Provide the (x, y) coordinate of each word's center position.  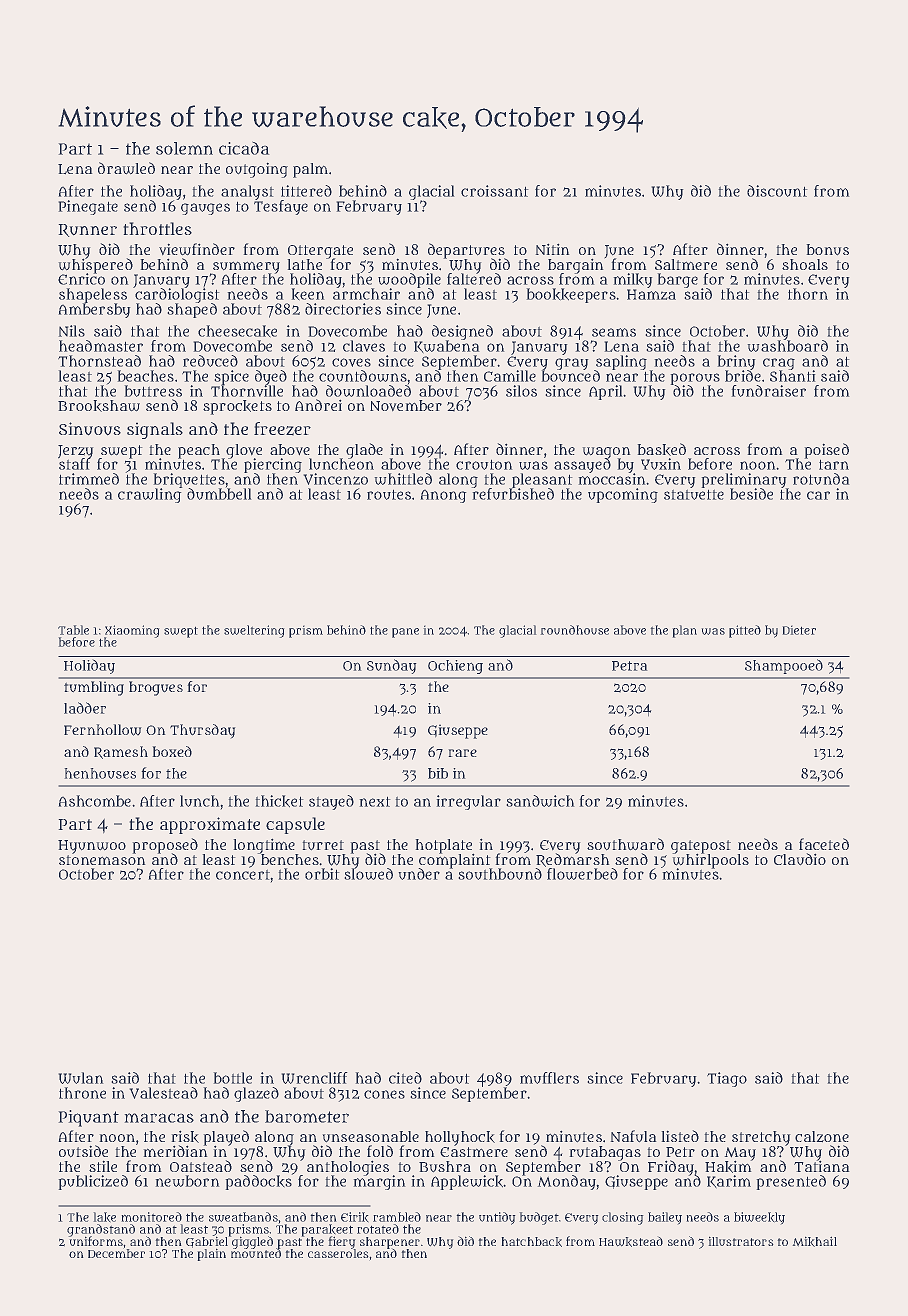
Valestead (163, 1093)
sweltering (254, 631)
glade (364, 451)
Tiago (727, 1079)
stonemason (102, 860)
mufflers (549, 1078)
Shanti (793, 376)
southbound (500, 874)
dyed (271, 377)
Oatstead (201, 1166)
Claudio (800, 859)
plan (684, 631)
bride (743, 376)
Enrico (81, 279)
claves (364, 346)
